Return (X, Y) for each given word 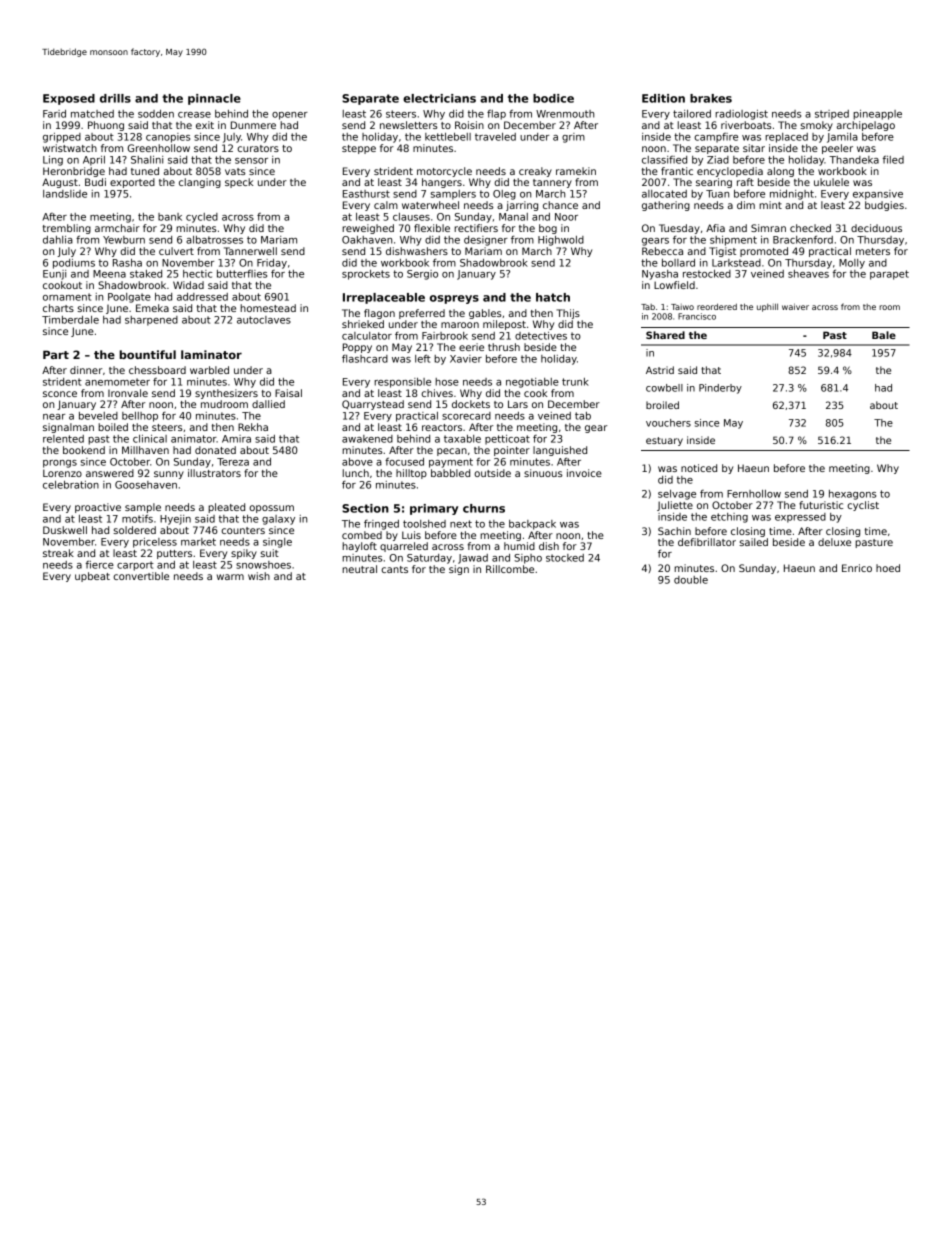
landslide (65, 194)
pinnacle (214, 99)
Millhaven (145, 450)
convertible (141, 576)
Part (56, 354)
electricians (439, 98)
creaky (535, 172)
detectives (541, 336)
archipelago (866, 126)
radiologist (741, 115)
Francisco (697, 316)
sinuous (543, 473)
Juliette (675, 506)
